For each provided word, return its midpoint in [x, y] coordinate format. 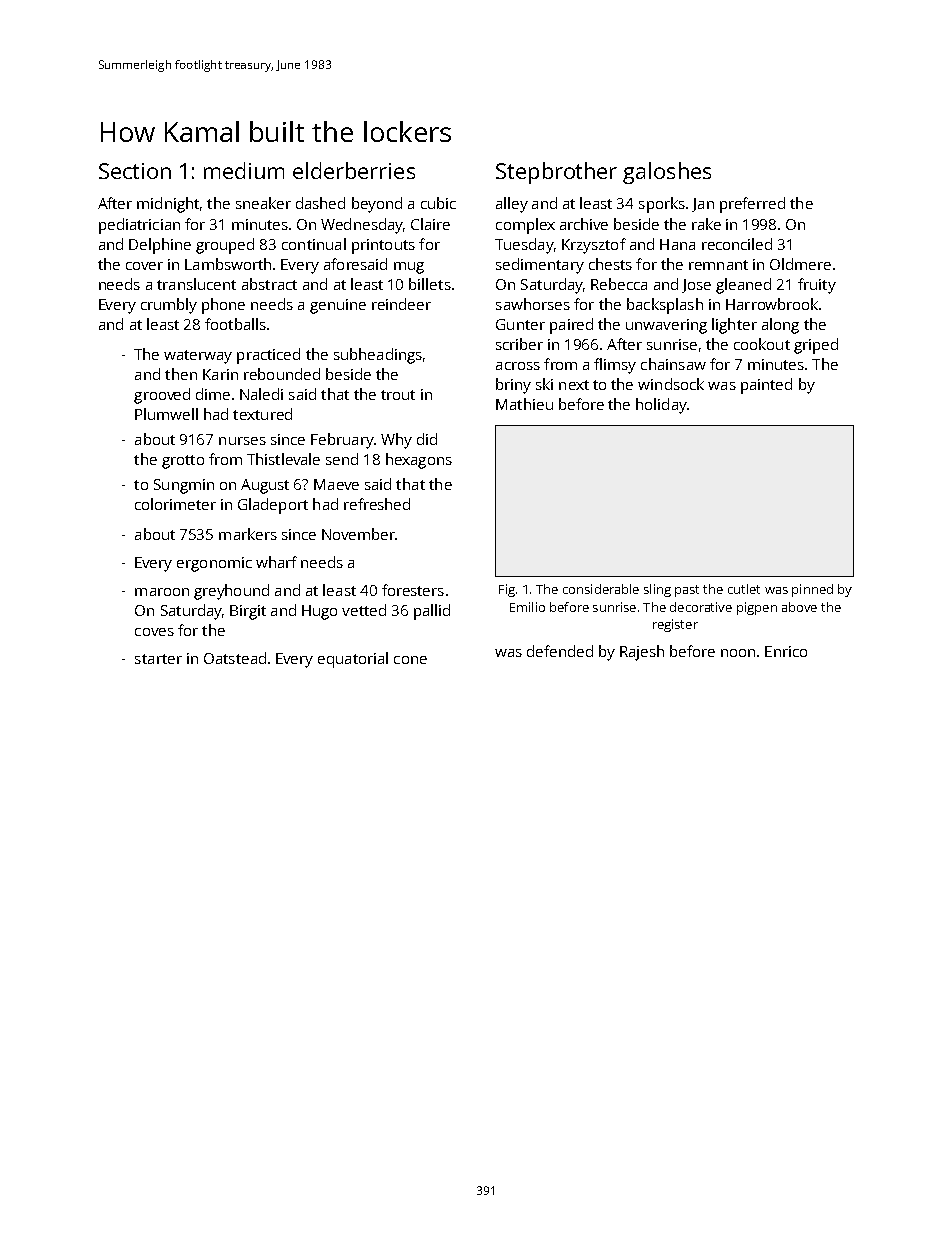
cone [410, 660]
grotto [183, 462]
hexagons [419, 461]
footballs [235, 324]
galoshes [667, 173]
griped [816, 346]
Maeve [336, 484]
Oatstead [235, 658]
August [265, 486]
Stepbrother [556, 173]
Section [135, 171]
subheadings [378, 356]
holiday [661, 406]
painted [766, 386]
